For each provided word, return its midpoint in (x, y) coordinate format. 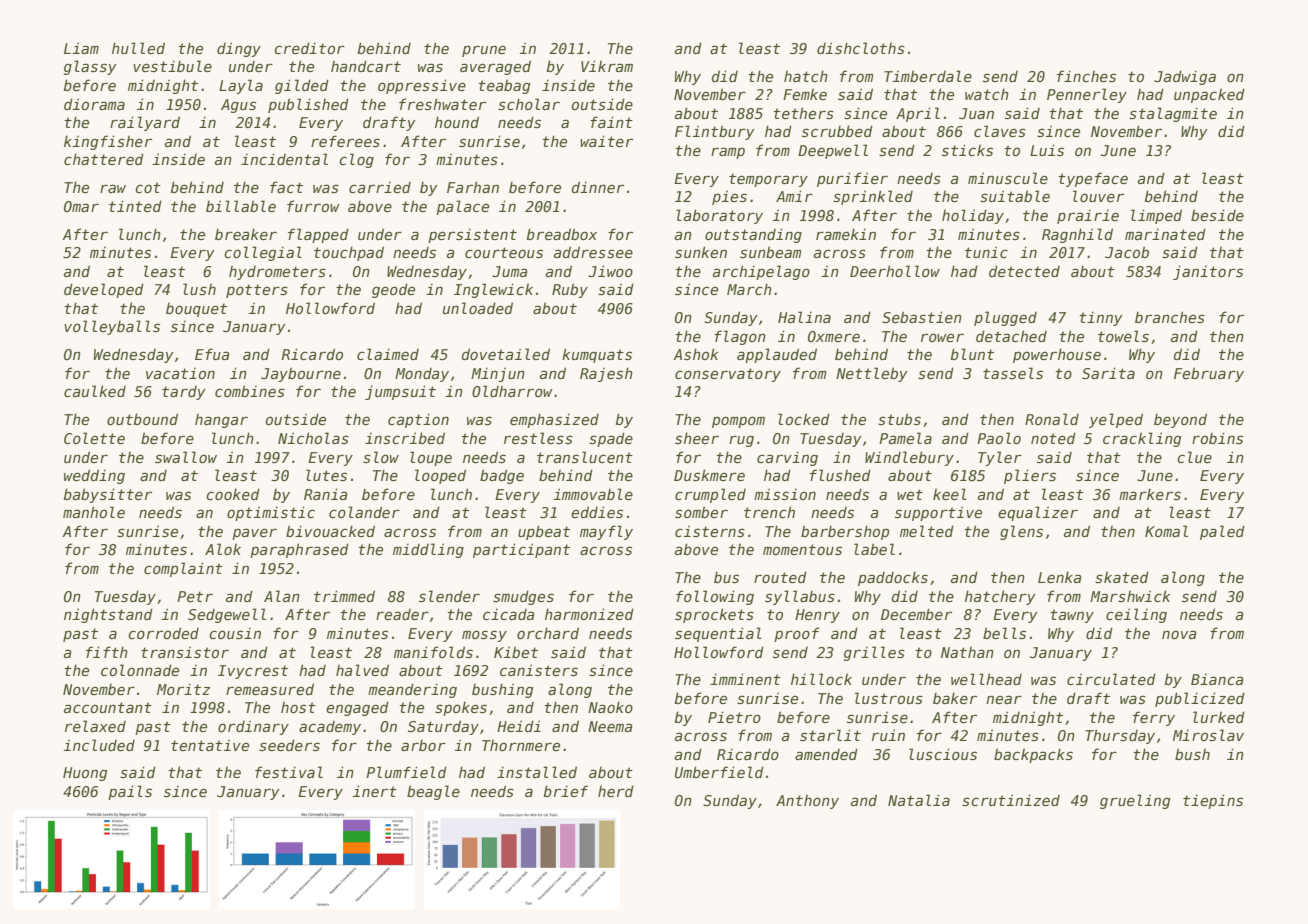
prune (484, 51)
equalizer (1038, 513)
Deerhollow (895, 271)
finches (1086, 76)
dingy (239, 49)
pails (130, 792)
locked (804, 419)
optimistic (271, 513)
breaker (246, 234)
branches (1170, 317)
